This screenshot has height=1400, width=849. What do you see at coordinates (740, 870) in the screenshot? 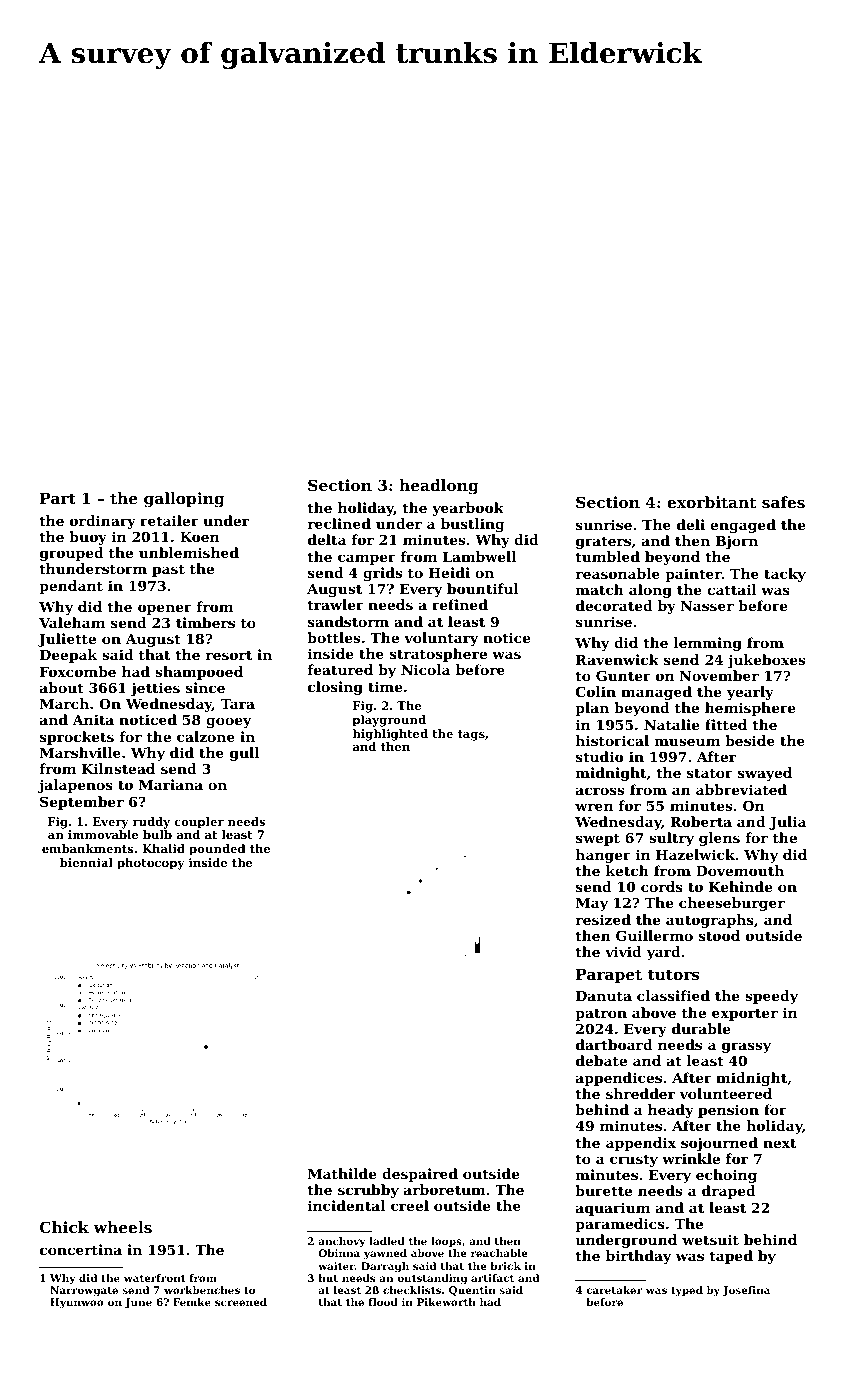
I see `Dovemouth` at bounding box center [740, 870].
